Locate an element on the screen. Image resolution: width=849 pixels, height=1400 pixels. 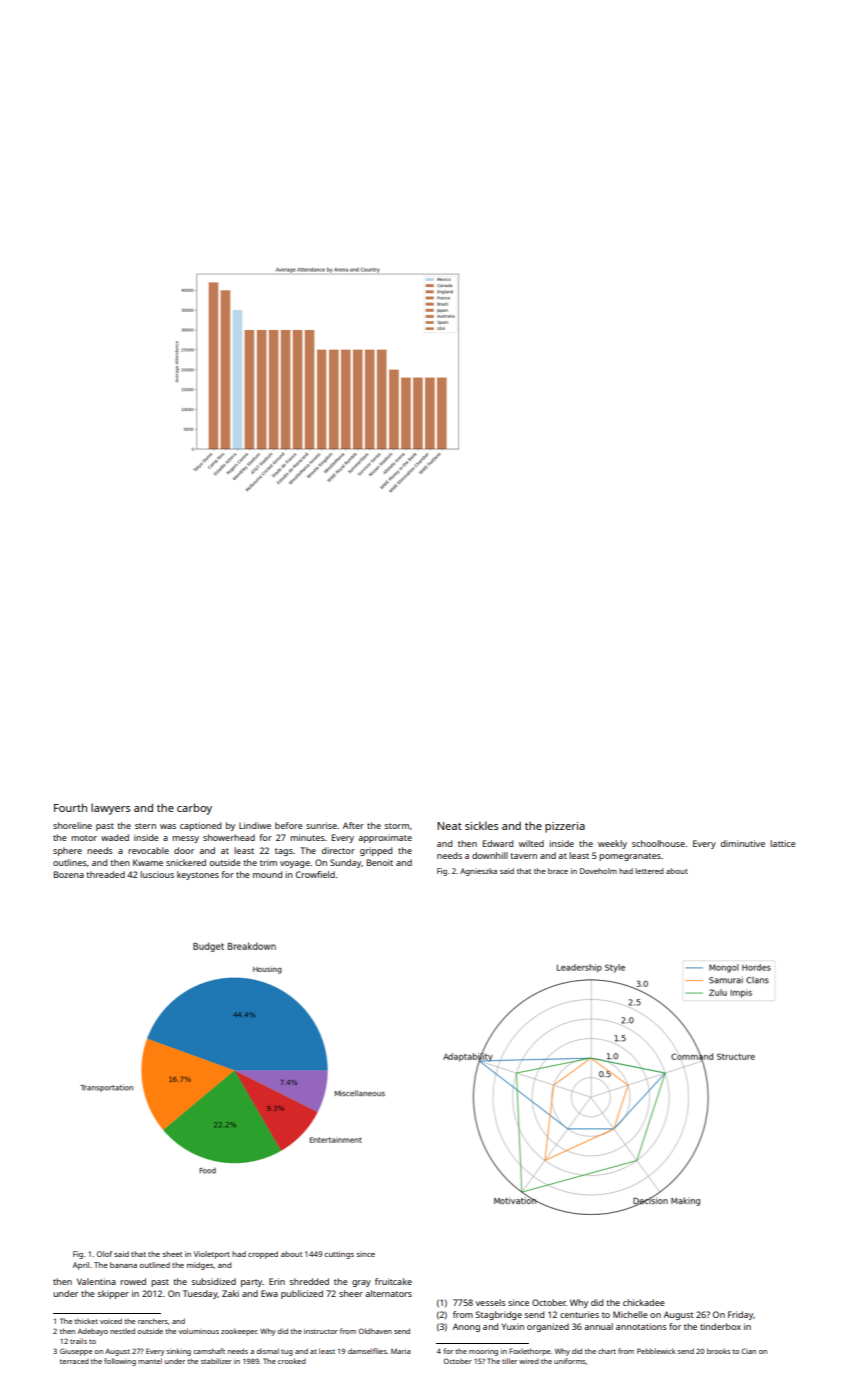
Fourth is located at coordinates (70, 807).
